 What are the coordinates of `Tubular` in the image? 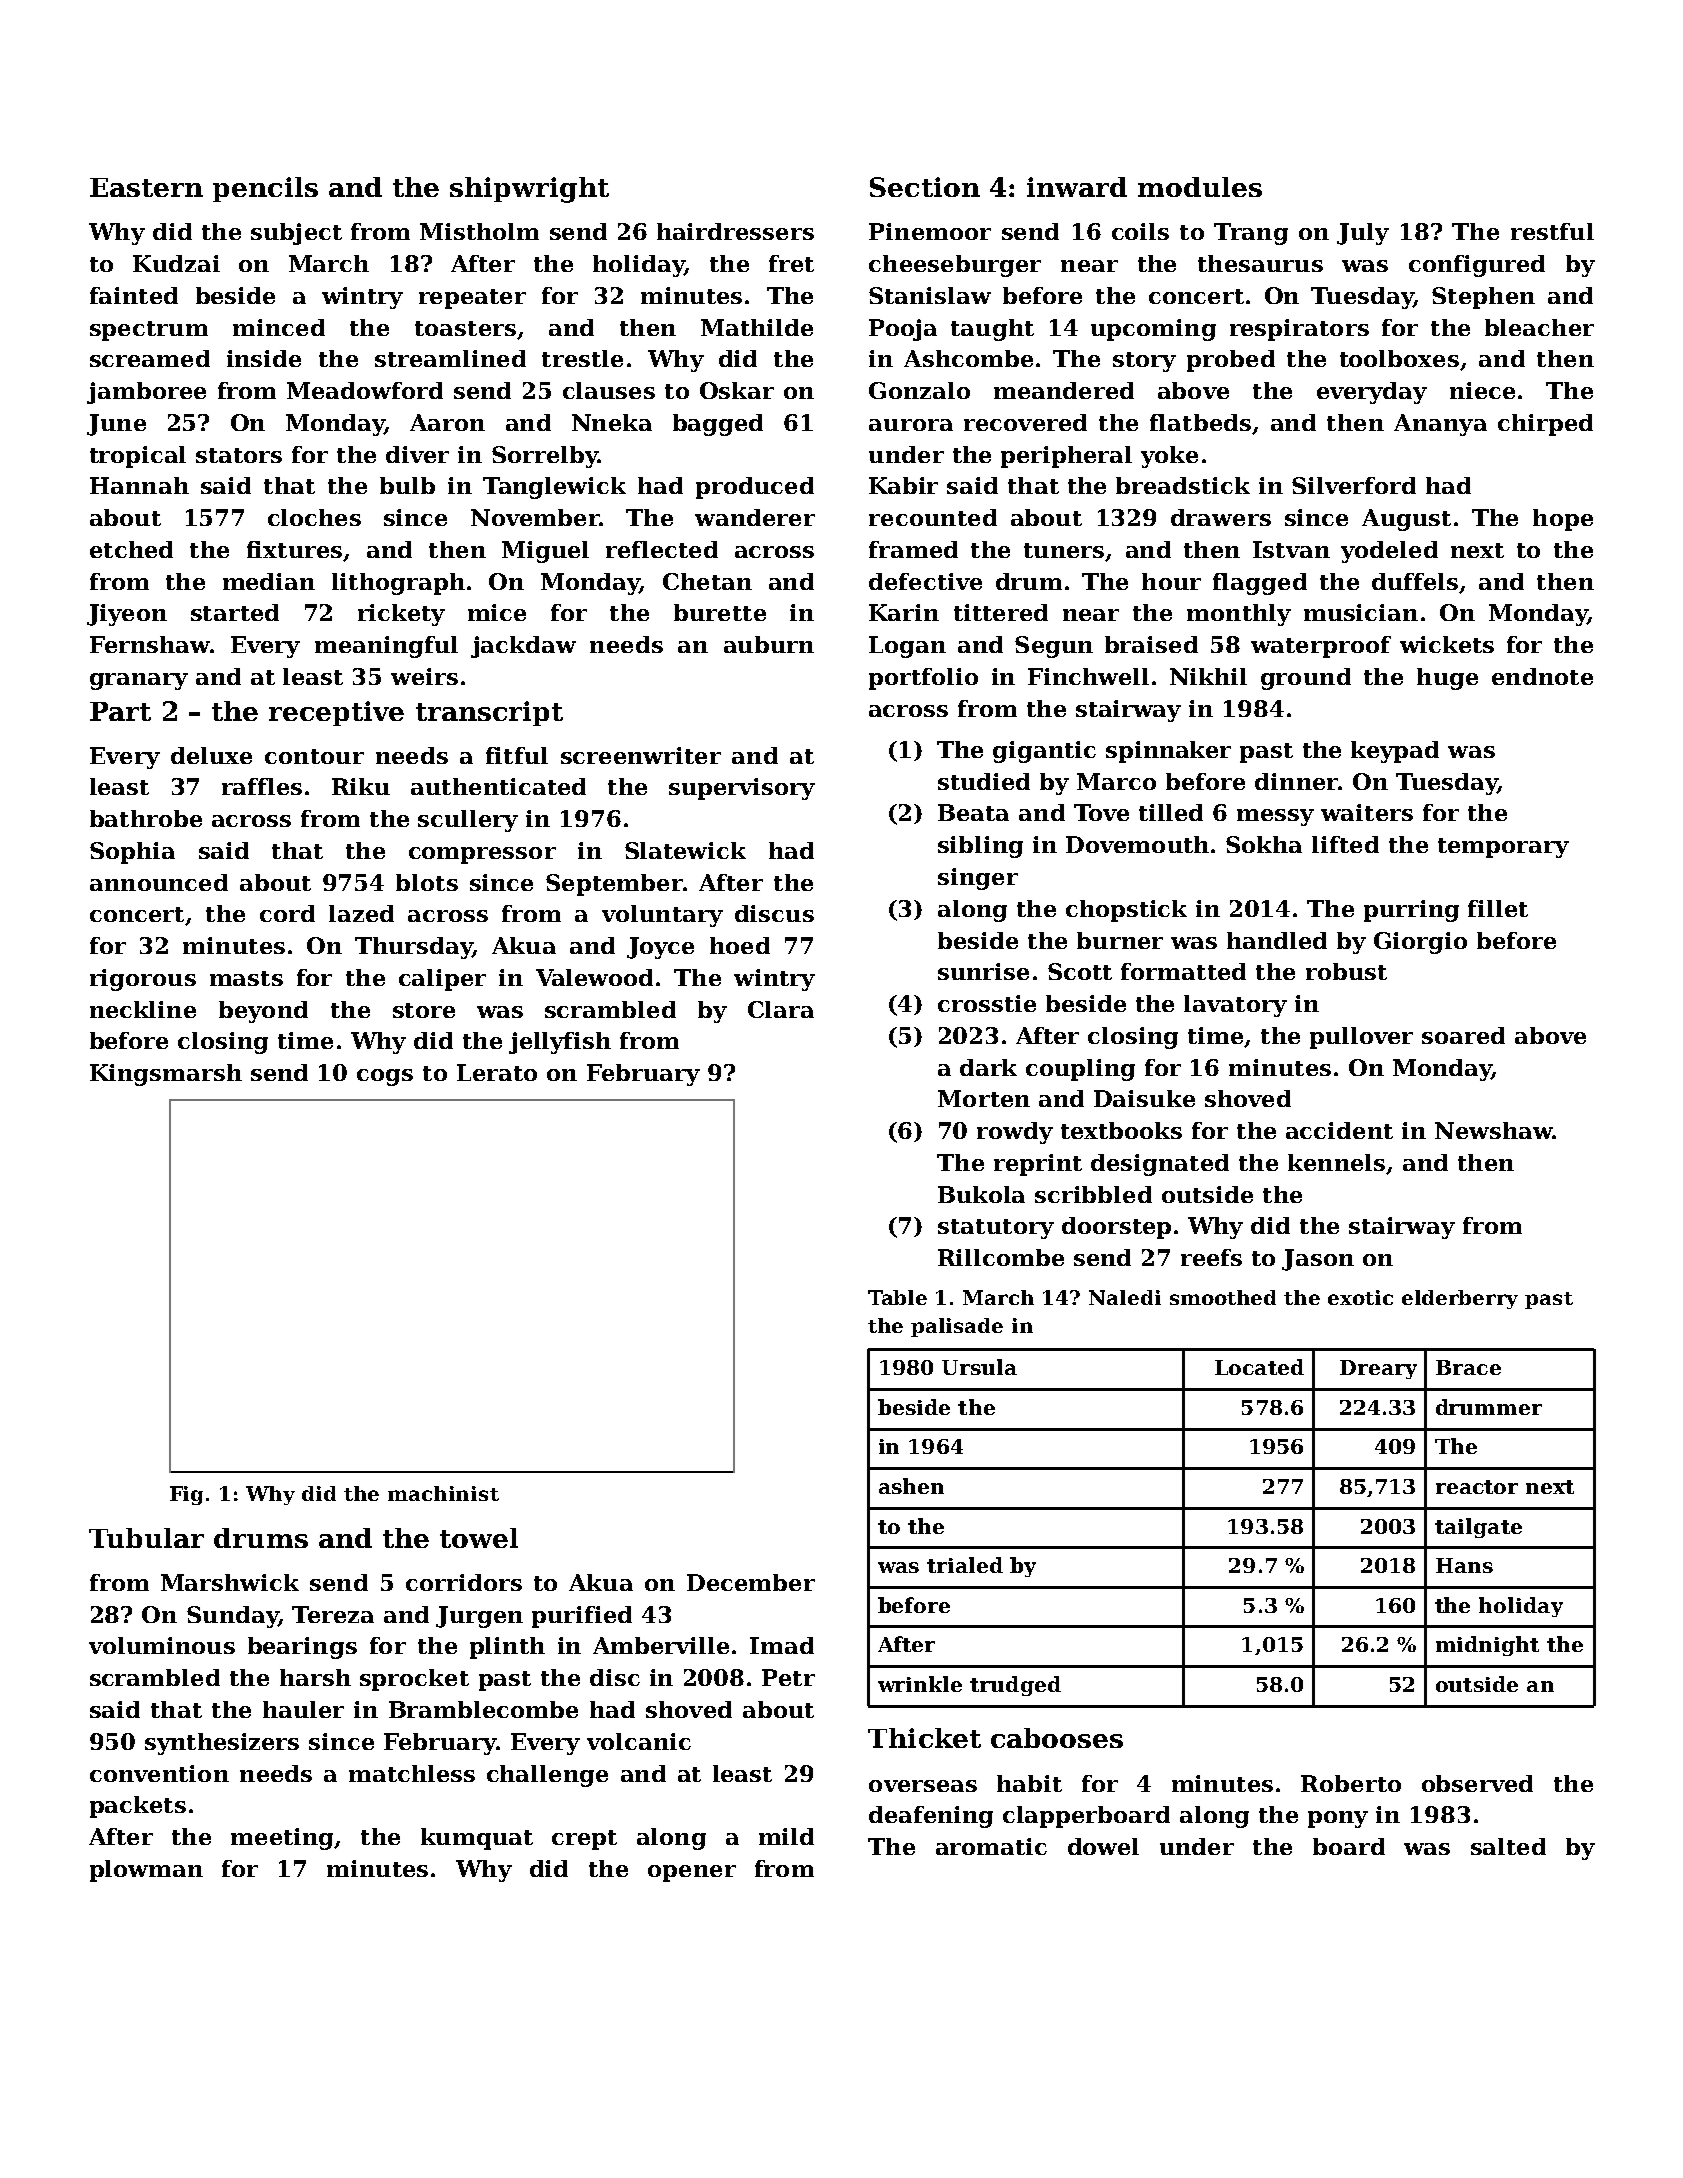 It's located at (146, 1538).
